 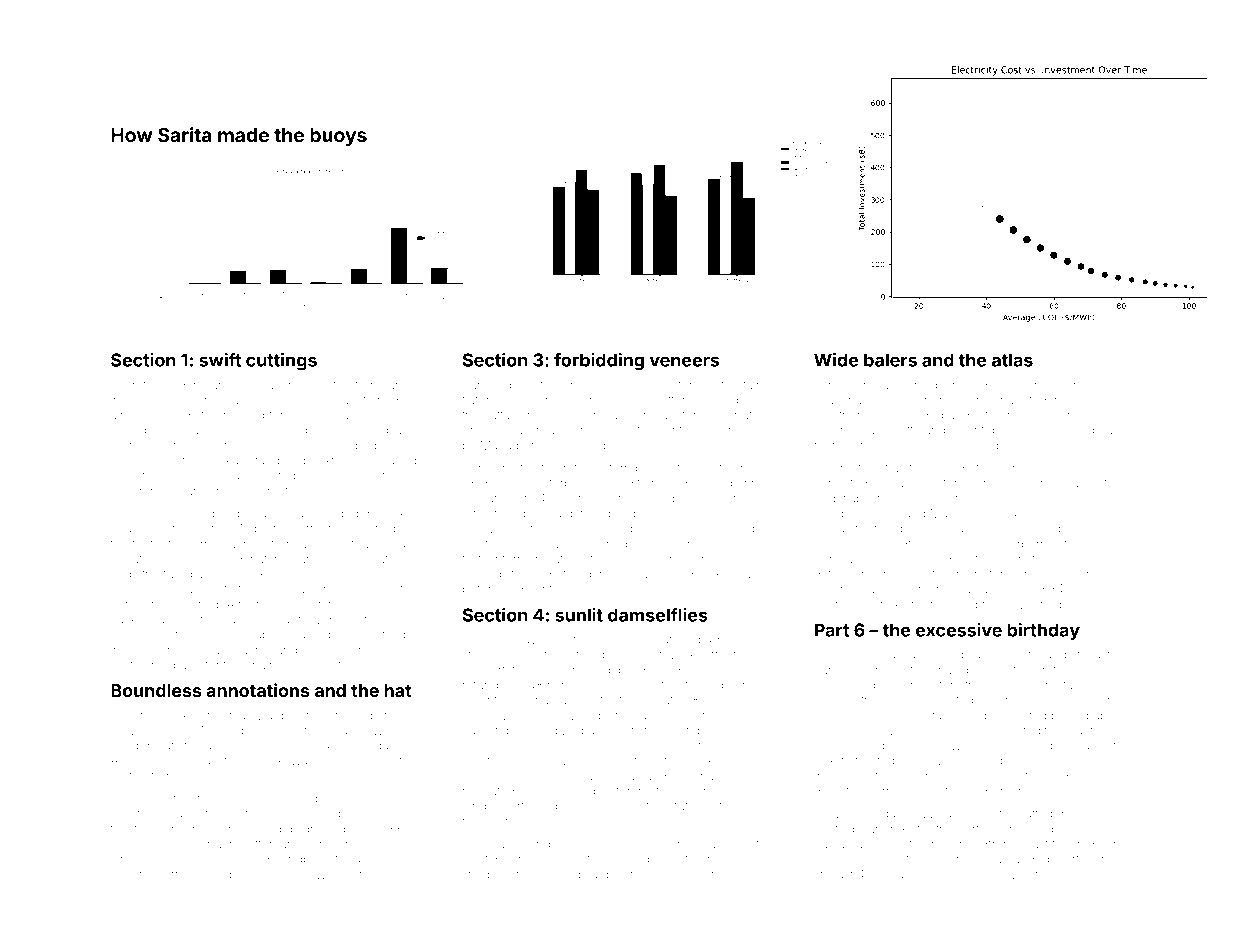 I want to click on blended, so click(x=978, y=513).
